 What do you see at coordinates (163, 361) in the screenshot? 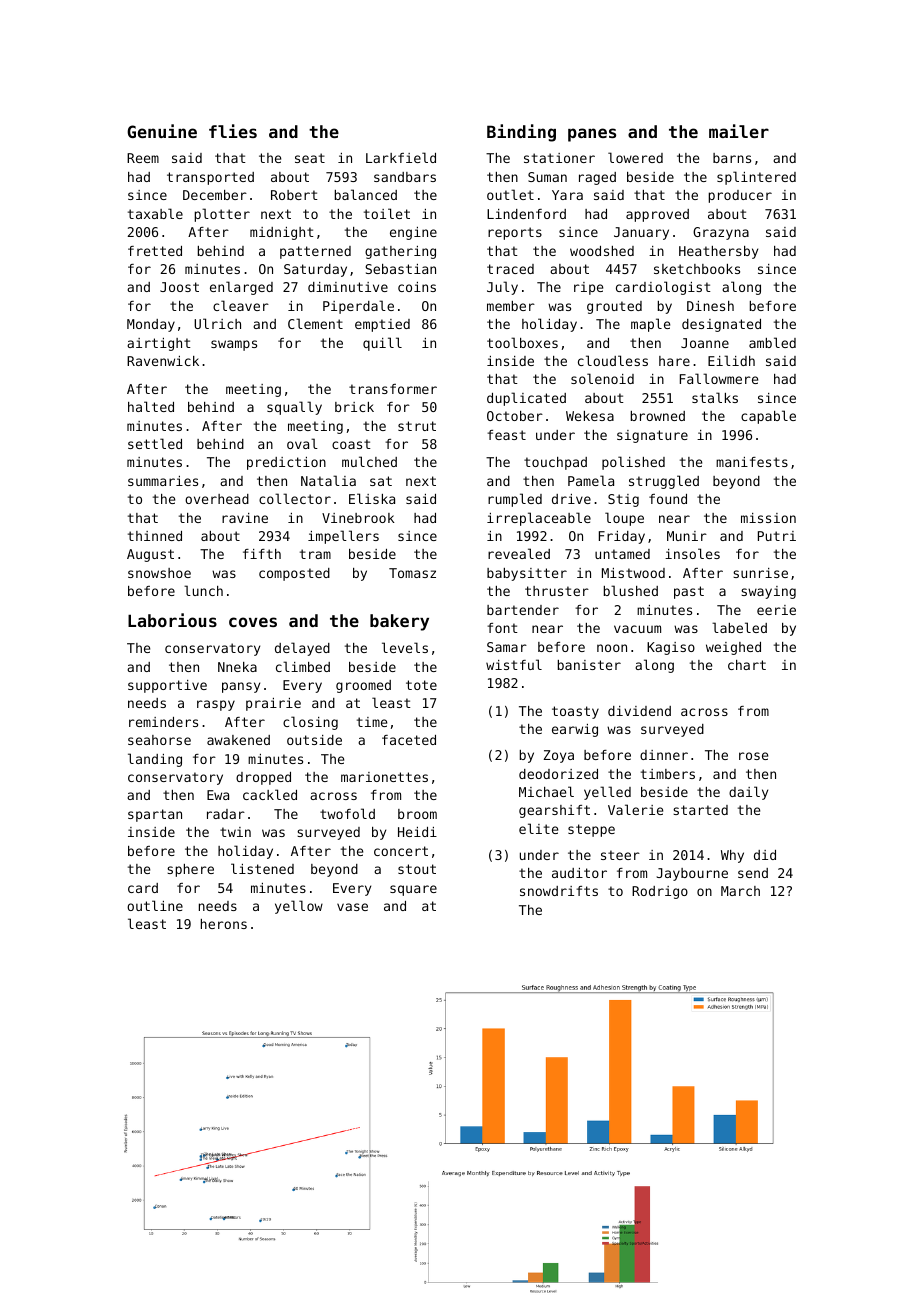
I see `Ravenwick` at bounding box center [163, 361].
